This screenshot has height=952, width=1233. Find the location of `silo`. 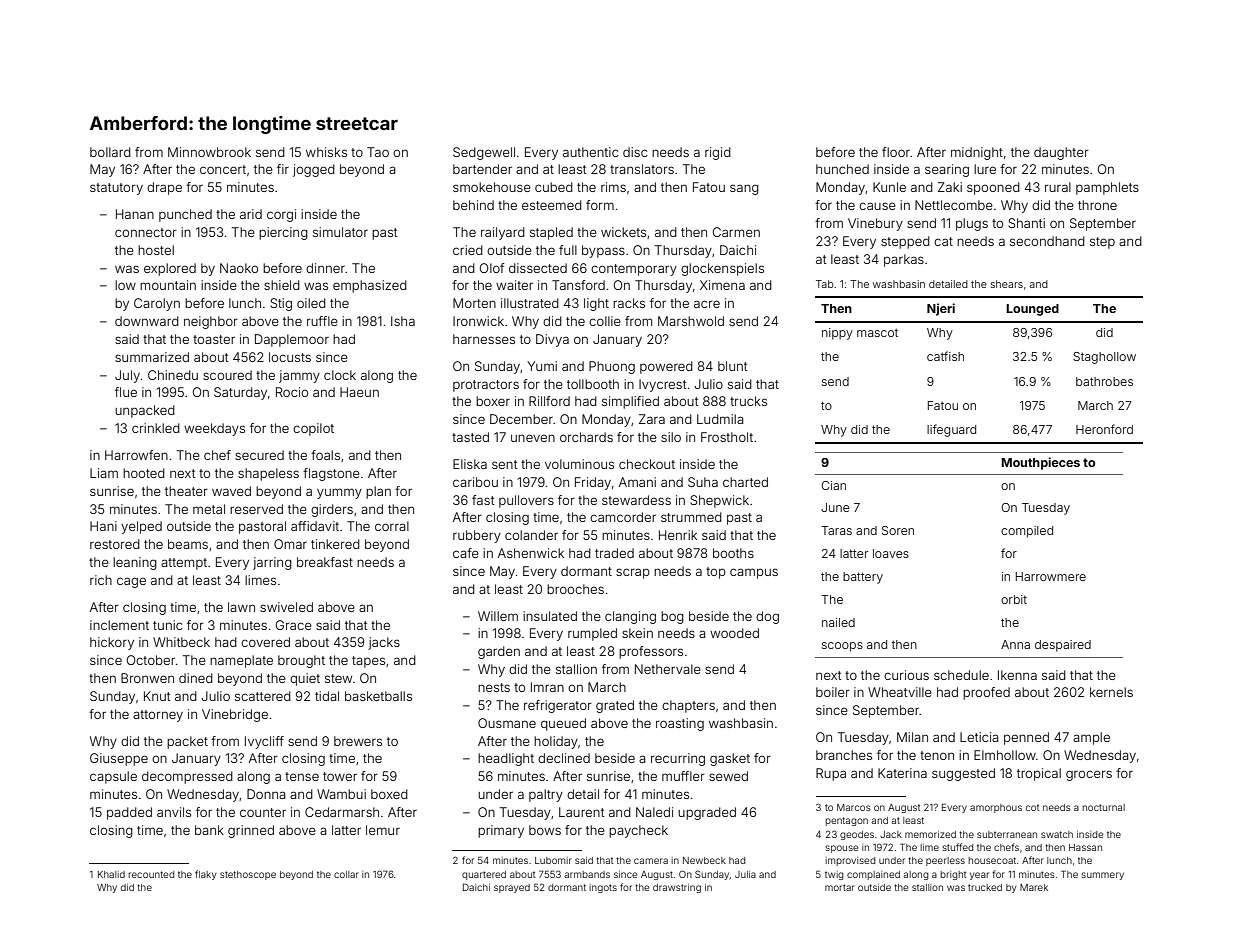

silo is located at coordinates (671, 437).
